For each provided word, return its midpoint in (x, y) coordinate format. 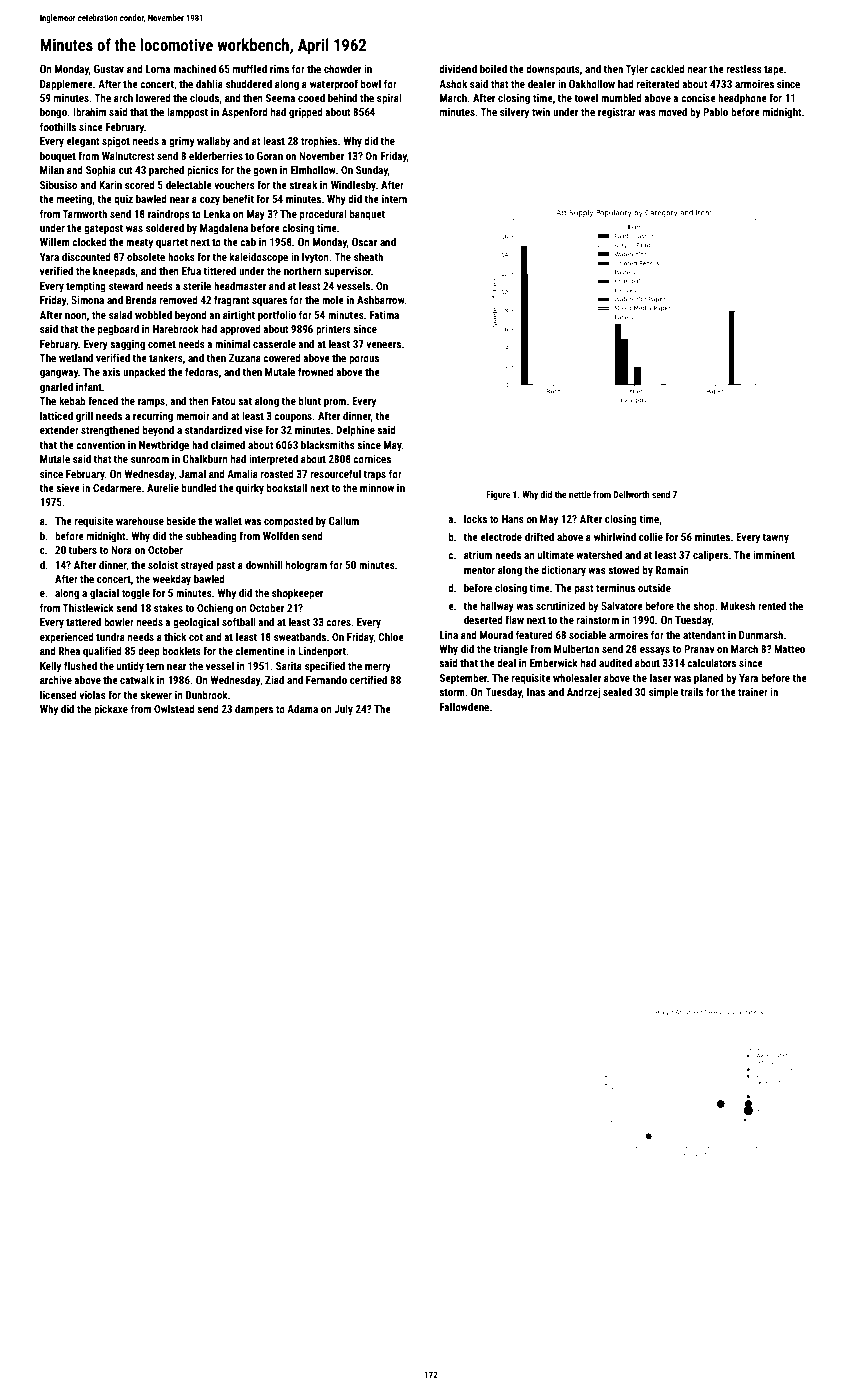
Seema (280, 98)
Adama (302, 708)
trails (691, 691)
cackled (667, 68)
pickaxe (111, 710)
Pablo (715, 111)
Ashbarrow (381, 299)
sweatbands (300, 636)
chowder (342, 68)
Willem (55, 241)
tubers (82, 549)
